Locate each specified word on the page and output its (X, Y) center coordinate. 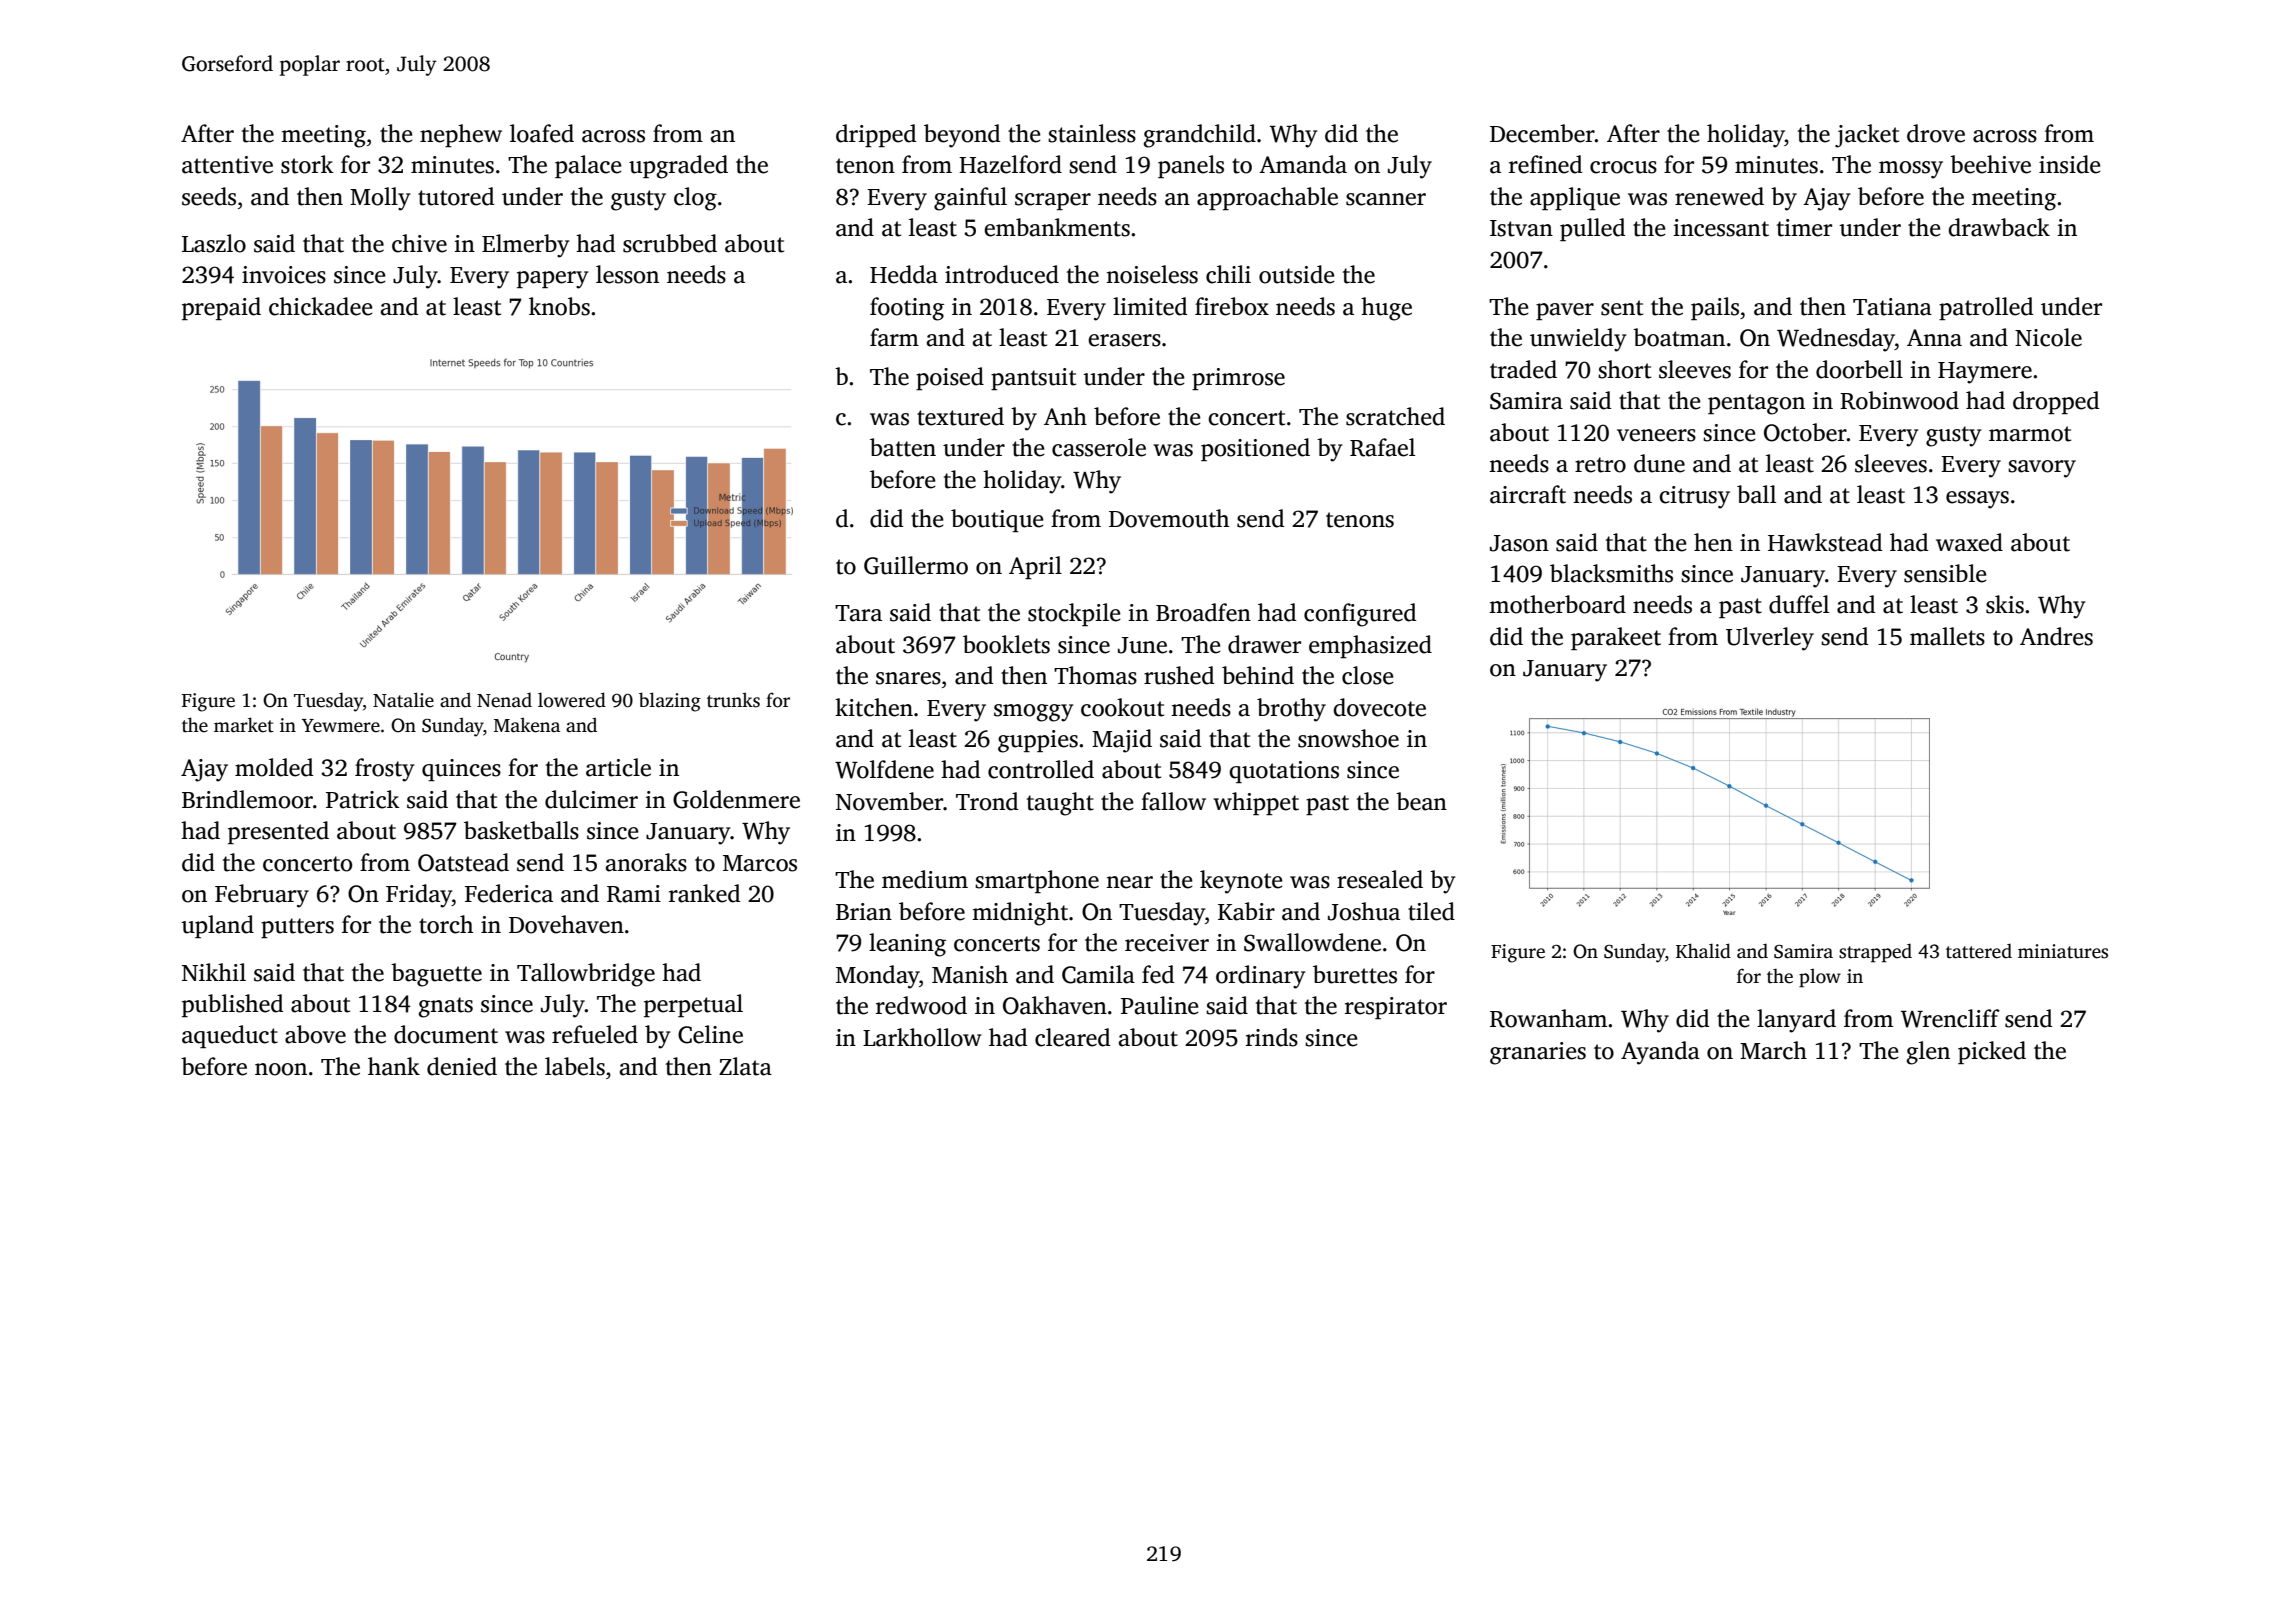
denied (462, 1066)
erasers (1124, 340)
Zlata (745, 1066)
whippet (1256, 803)
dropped (2056, 402)
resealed (1380, 879)
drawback (1999, 227)
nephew (461, 135)
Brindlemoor (247, 799)
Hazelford (1010, 164)
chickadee (321, 306)
